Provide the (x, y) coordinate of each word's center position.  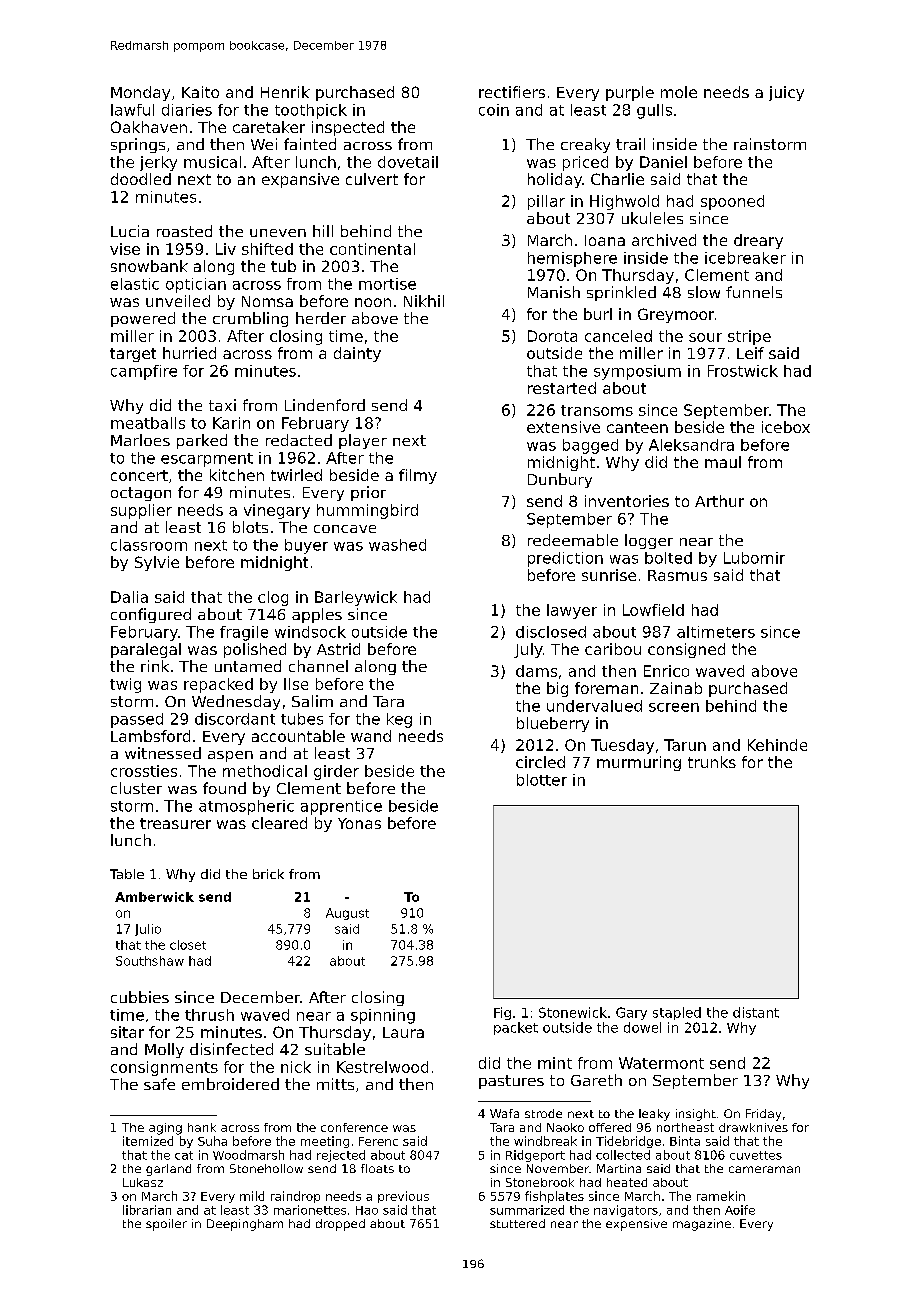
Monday (140, 93)
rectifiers (512, 92)
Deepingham (245, 1225)
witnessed (163, 753)
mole (679, 92)
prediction (565, 559)
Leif (750, 353)
